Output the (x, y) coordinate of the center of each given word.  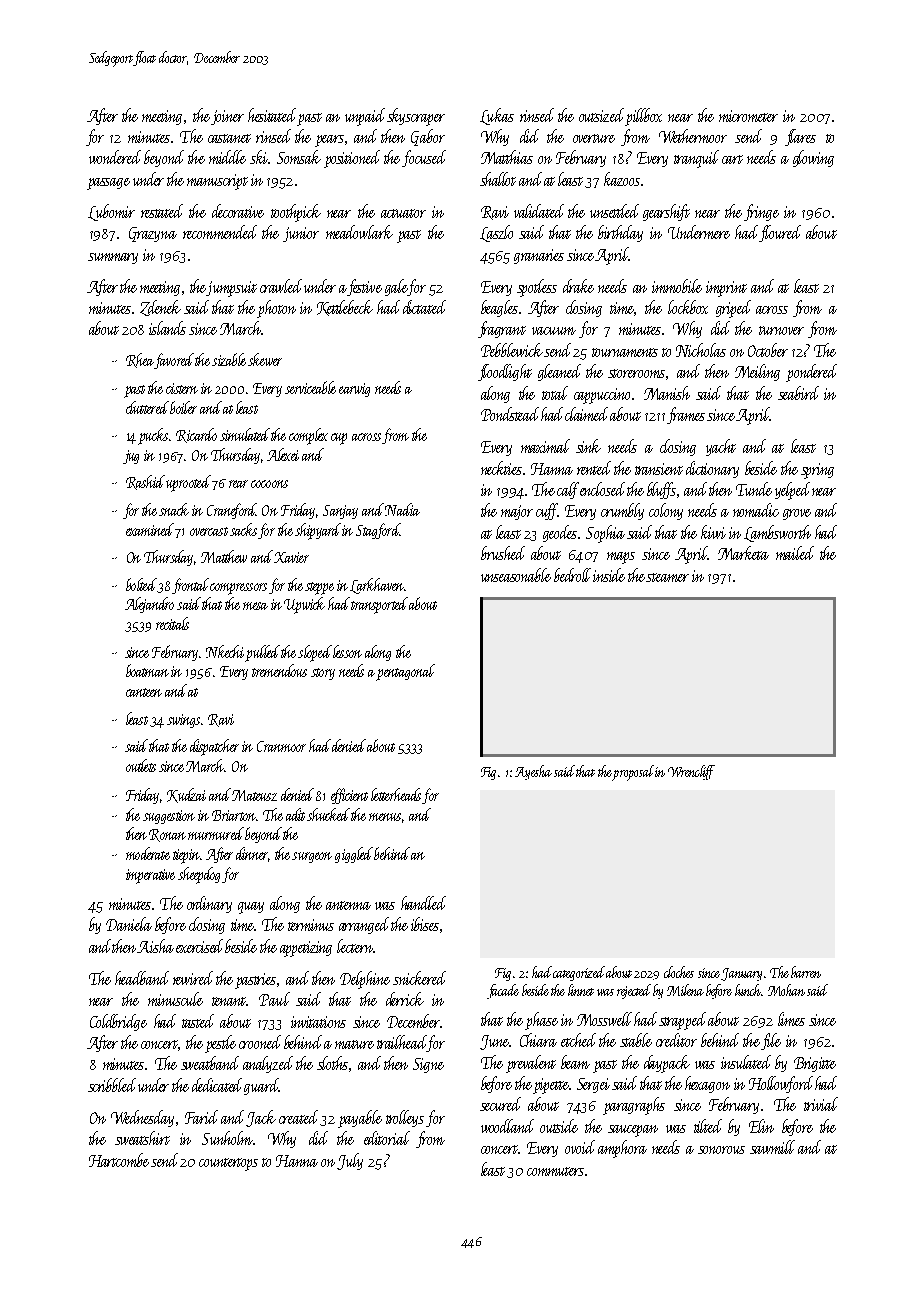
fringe (761, 212)
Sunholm (227, 1138)
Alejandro (149, 605)
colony (666, 511)
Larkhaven (377, 586)
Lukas (497, 116)
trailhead (402, 1043)
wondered (115, 157)
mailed (795, 553)
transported (379, 605)
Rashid (145, 482)
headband (142, 978)
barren (806, 972)
